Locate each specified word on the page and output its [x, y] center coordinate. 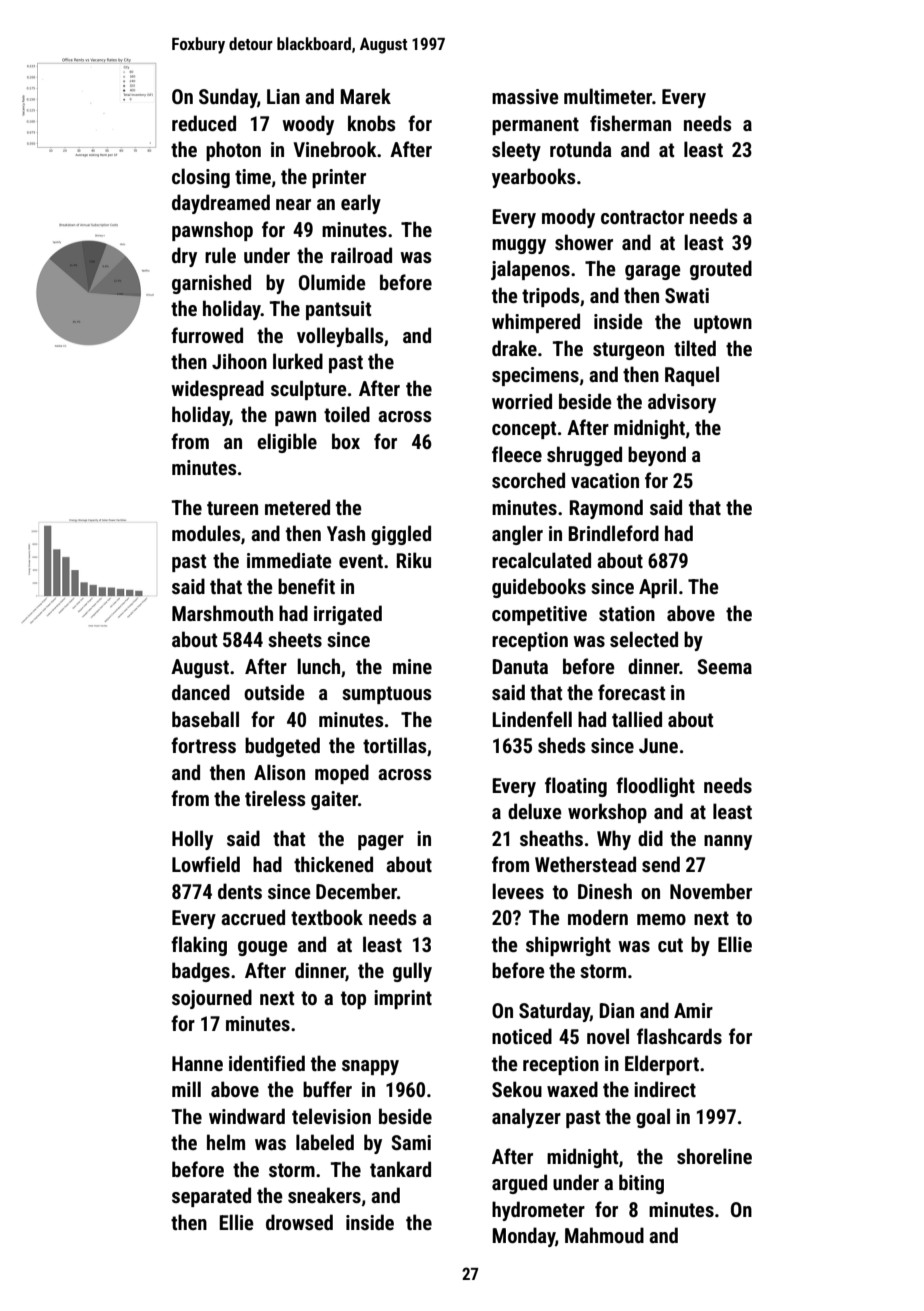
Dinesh [605, 891]
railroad [361, 255]
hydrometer [538, 1211]
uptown [723, 324]
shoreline [714, 1156]
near [293, 204]
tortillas [394, 745]
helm [226, 1142]
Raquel [692, 376]
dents [240, 891]
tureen [232, 508]
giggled [401, 535]
